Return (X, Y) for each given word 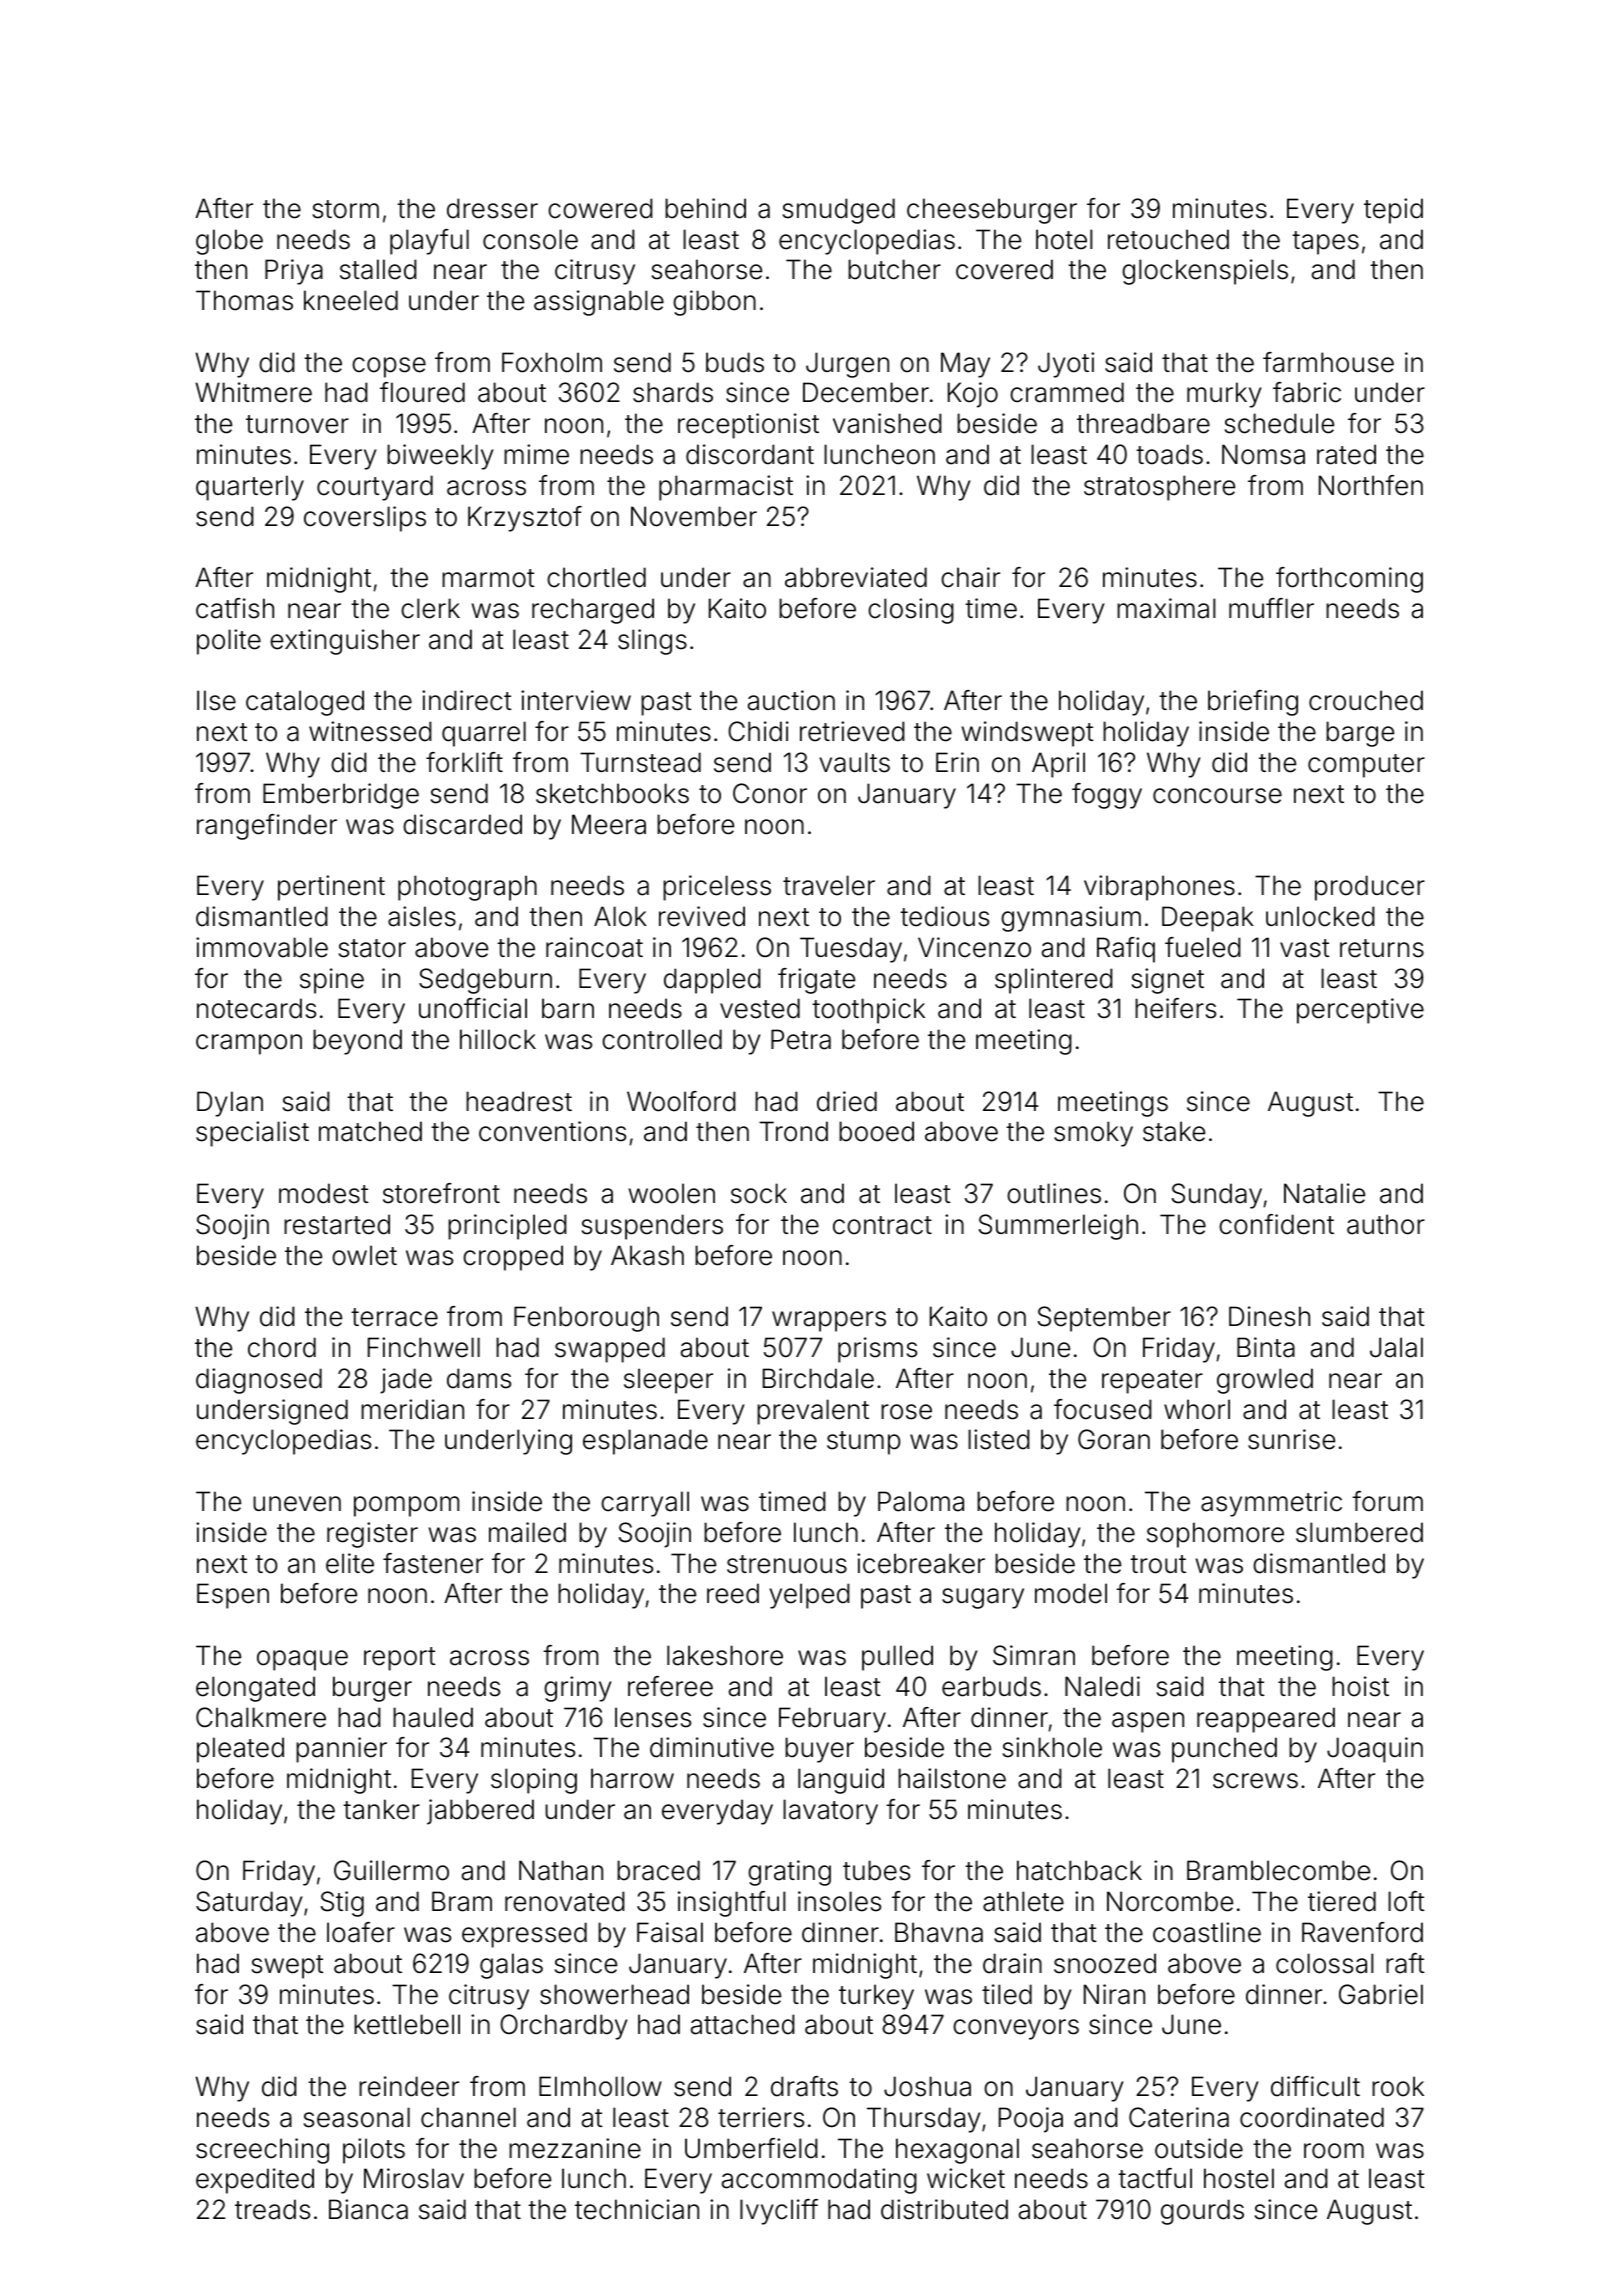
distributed (944, 2209)
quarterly (250, 488)
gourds (1202, 2212)
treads (272, 2209)
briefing (1253, 703)
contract (882, 1225)
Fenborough (586, 1319)
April (1058, 765)
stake (1174, 1131)
